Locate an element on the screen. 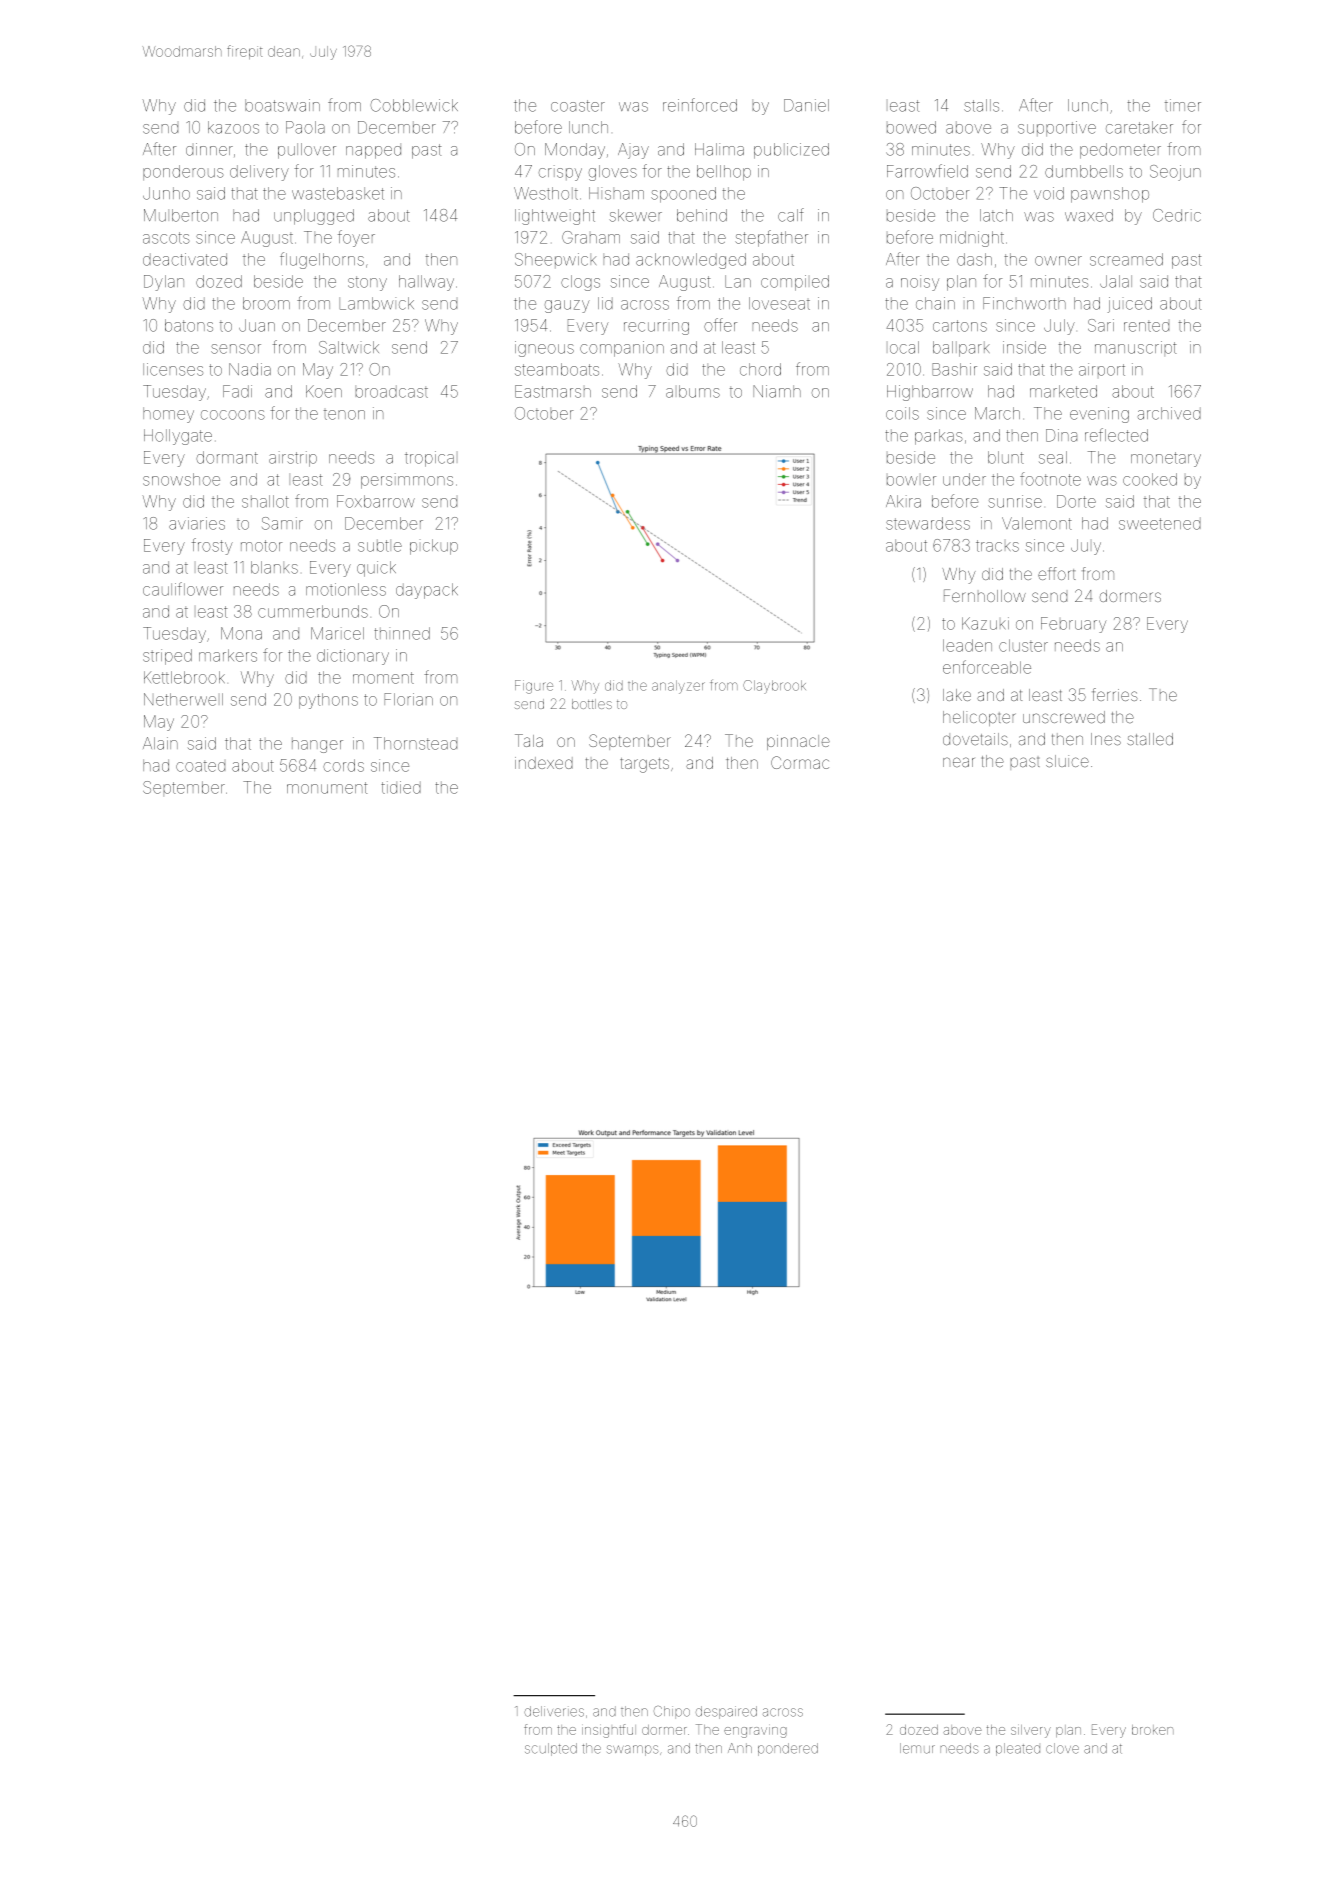  coils is located at coordinates (902, 413).
